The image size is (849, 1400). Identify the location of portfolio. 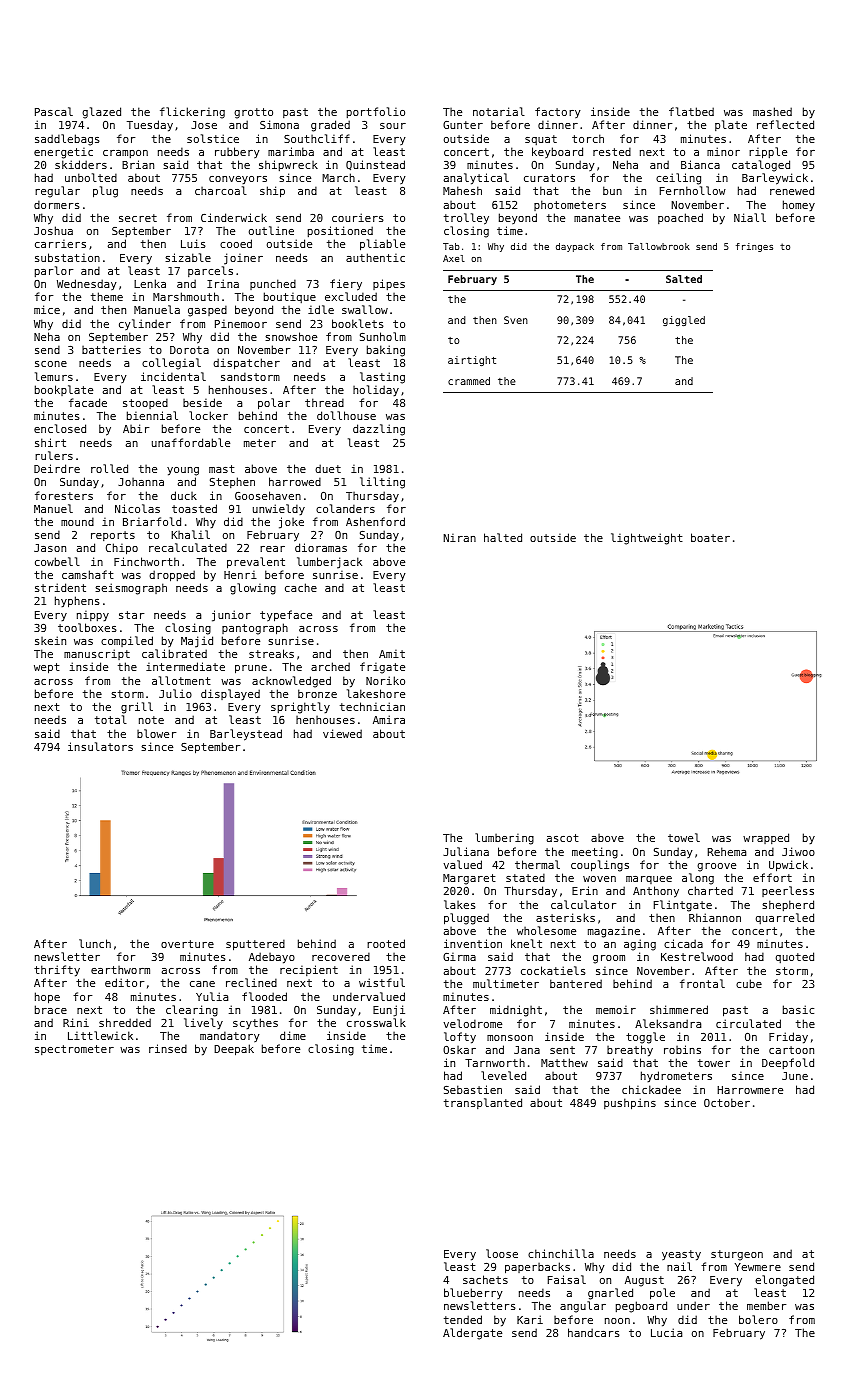
(376, 112).
